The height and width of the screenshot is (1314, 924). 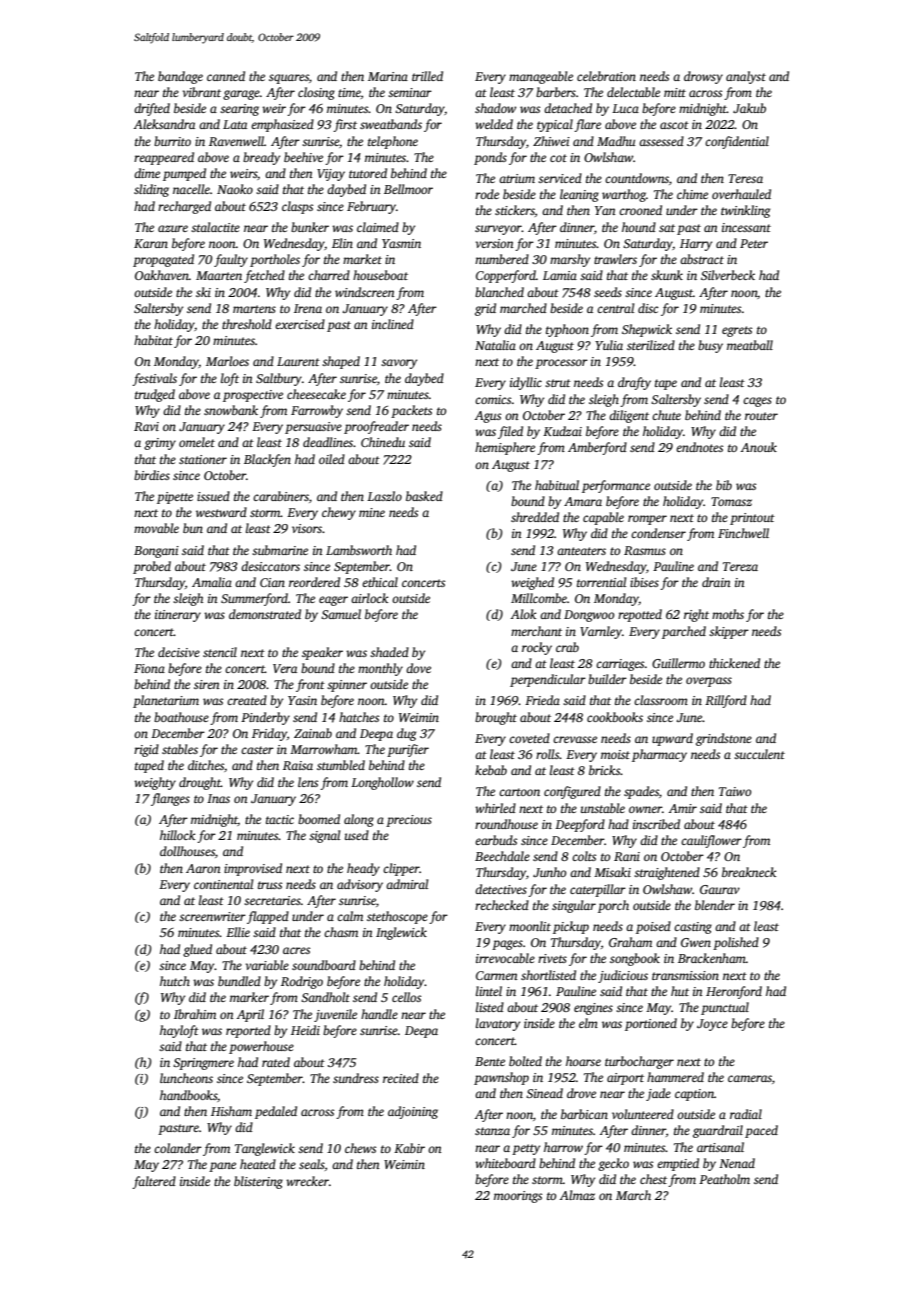 I want to click on faltered, so click(x=154, y=1182).
